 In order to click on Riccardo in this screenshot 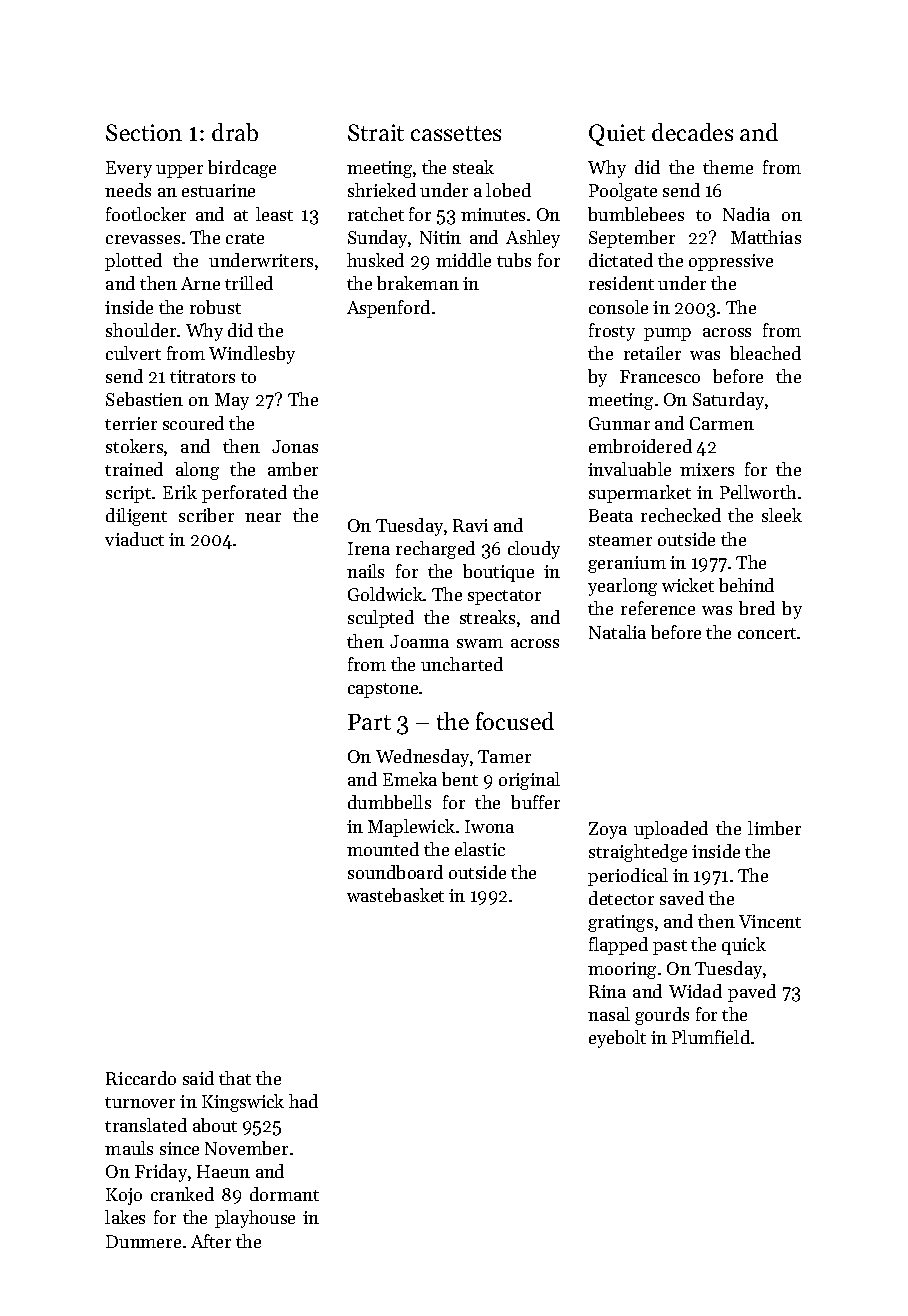, I will do `click(141, 1078)`.
